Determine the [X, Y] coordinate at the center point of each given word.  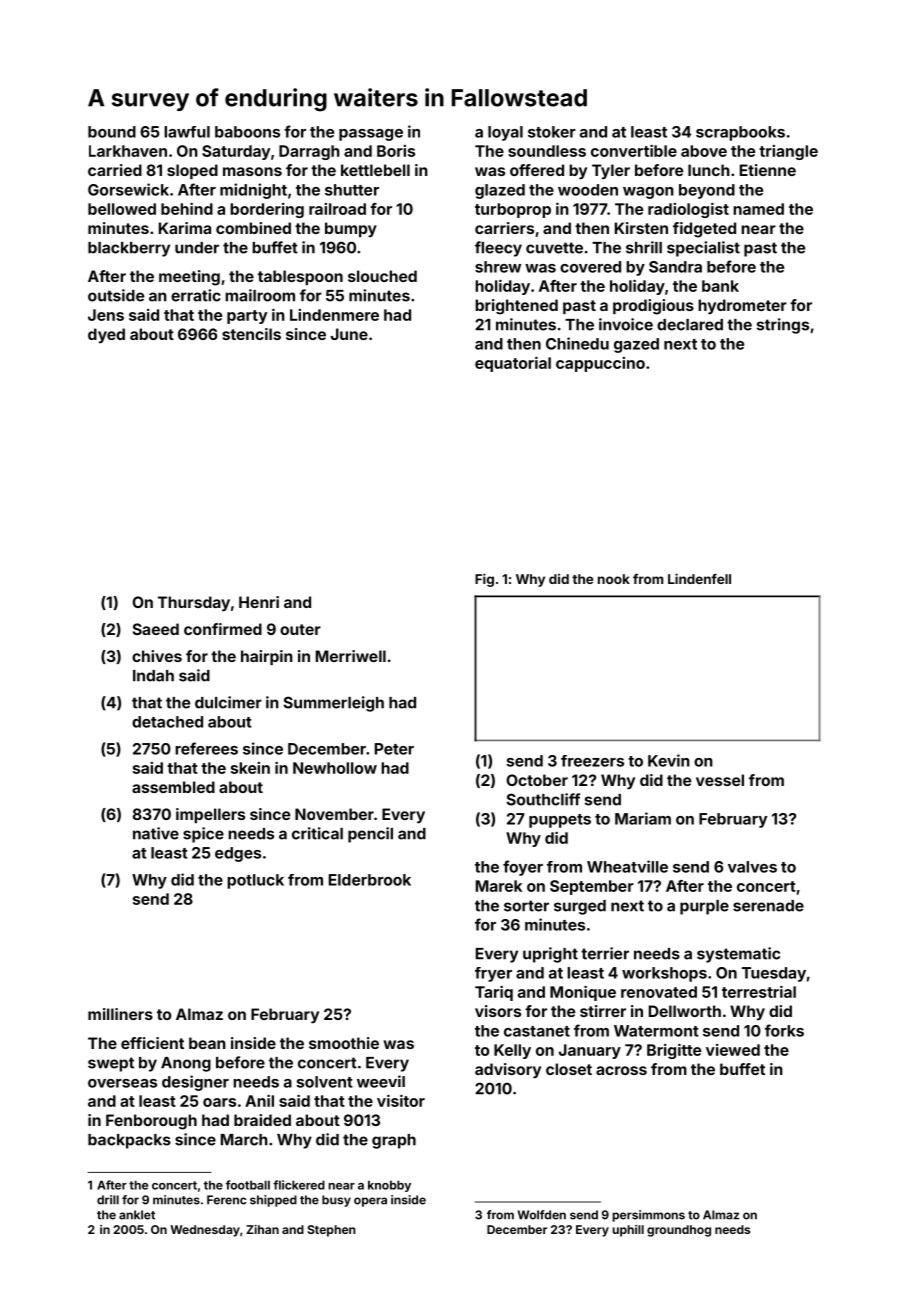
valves [752, 867]
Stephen [331, 1231]
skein [250, 768]
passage [371, 135]
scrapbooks [740, 133]
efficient [152, 1043]
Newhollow [335, 768]
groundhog [679, 1231]
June [349, 334]
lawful [187, 132]
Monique [583, 993]
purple [704, 907]
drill [108, 1200]
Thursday [194, 604]
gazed [636, 345]
